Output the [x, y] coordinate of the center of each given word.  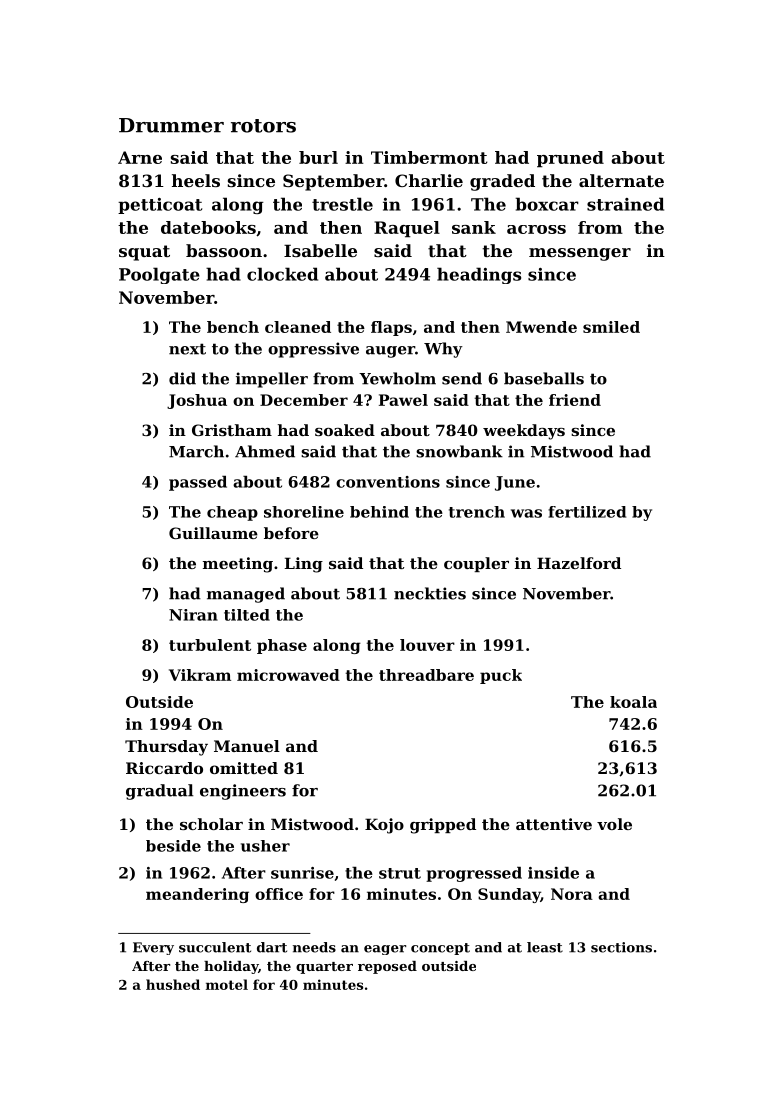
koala [633, 702]
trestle [342, 204]
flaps [391, 328]
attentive [554, 824]
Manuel [247, 746]
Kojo [384, 826]
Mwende [541, 327]
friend [575, 400]
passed [198, 483]
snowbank [459, 451]
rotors [263, 126]
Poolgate [159, 275]
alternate [621, 180]
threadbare [426, 675]
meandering [197, 895]
